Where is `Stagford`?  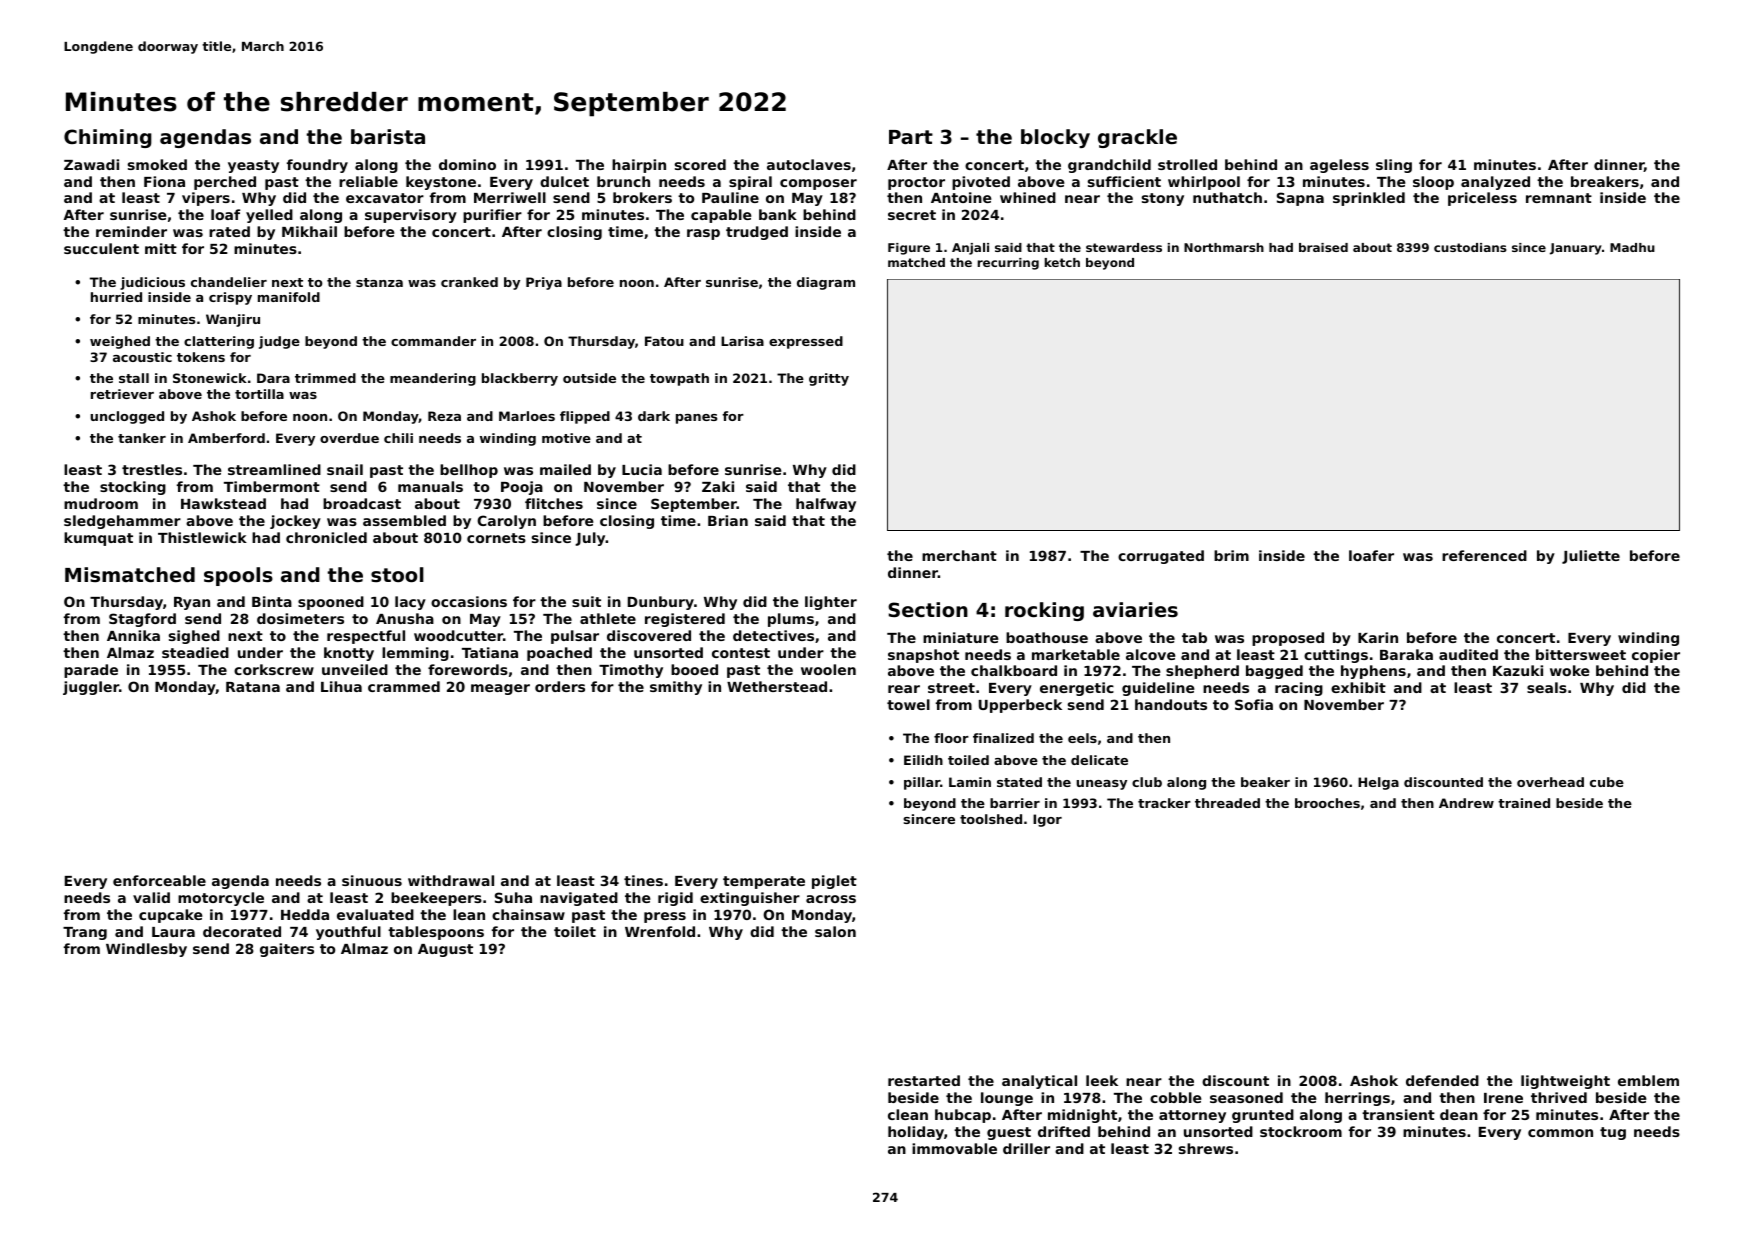 Stagford is located at coordinates (142, 620).
